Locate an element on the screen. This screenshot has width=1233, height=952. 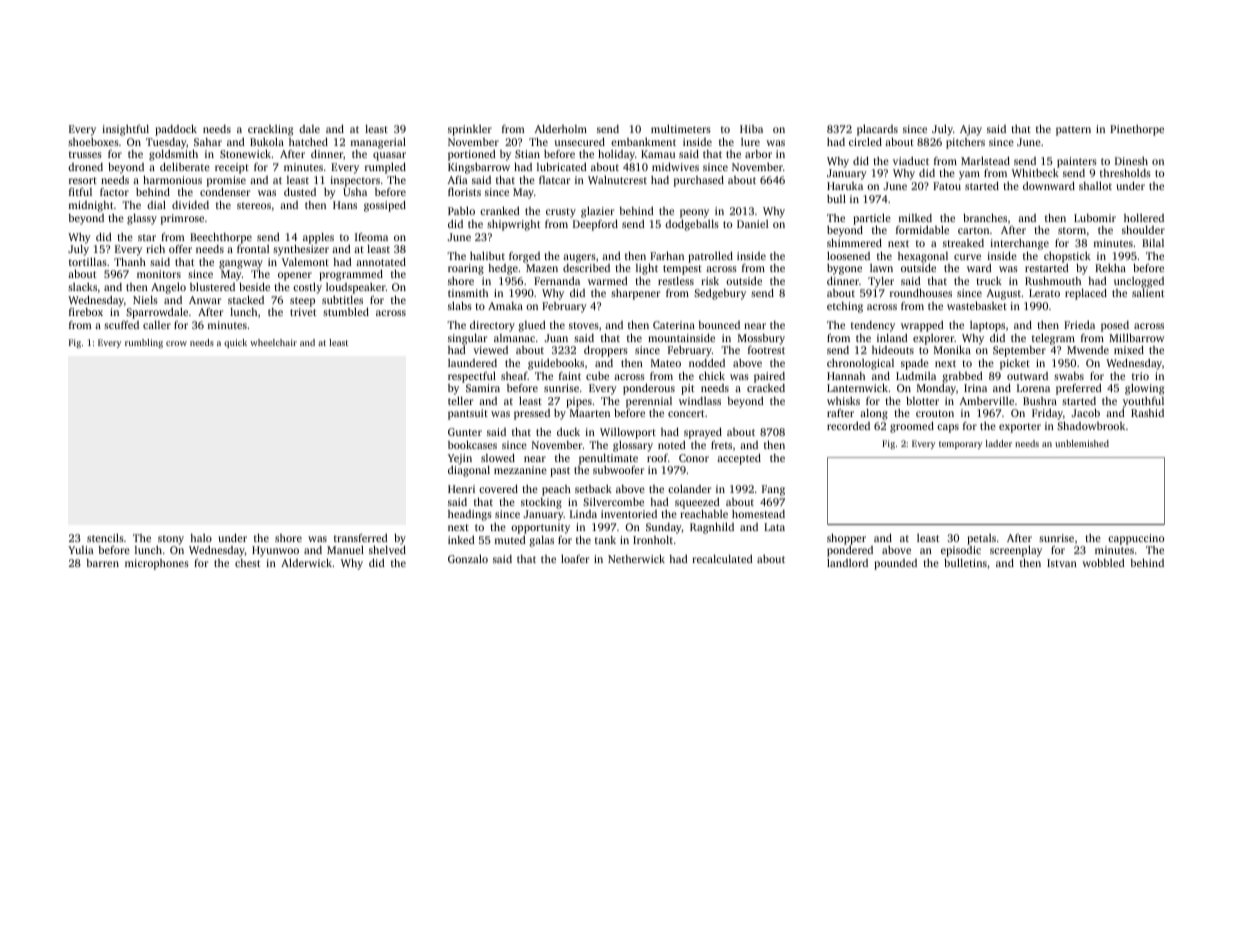
pattern is located at coordinates (1073, 131).
